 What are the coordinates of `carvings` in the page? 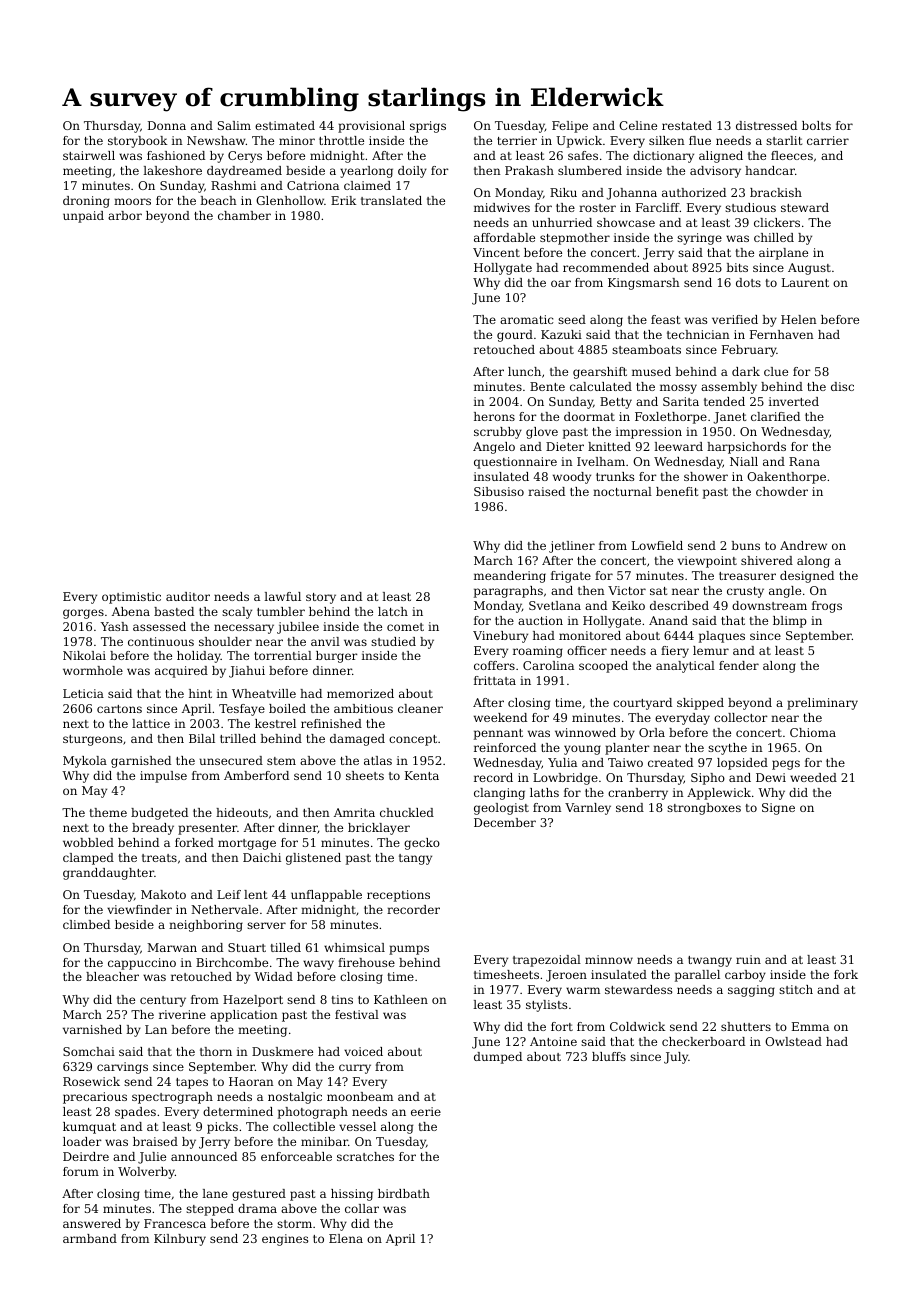 It's located at (122, 1068).
